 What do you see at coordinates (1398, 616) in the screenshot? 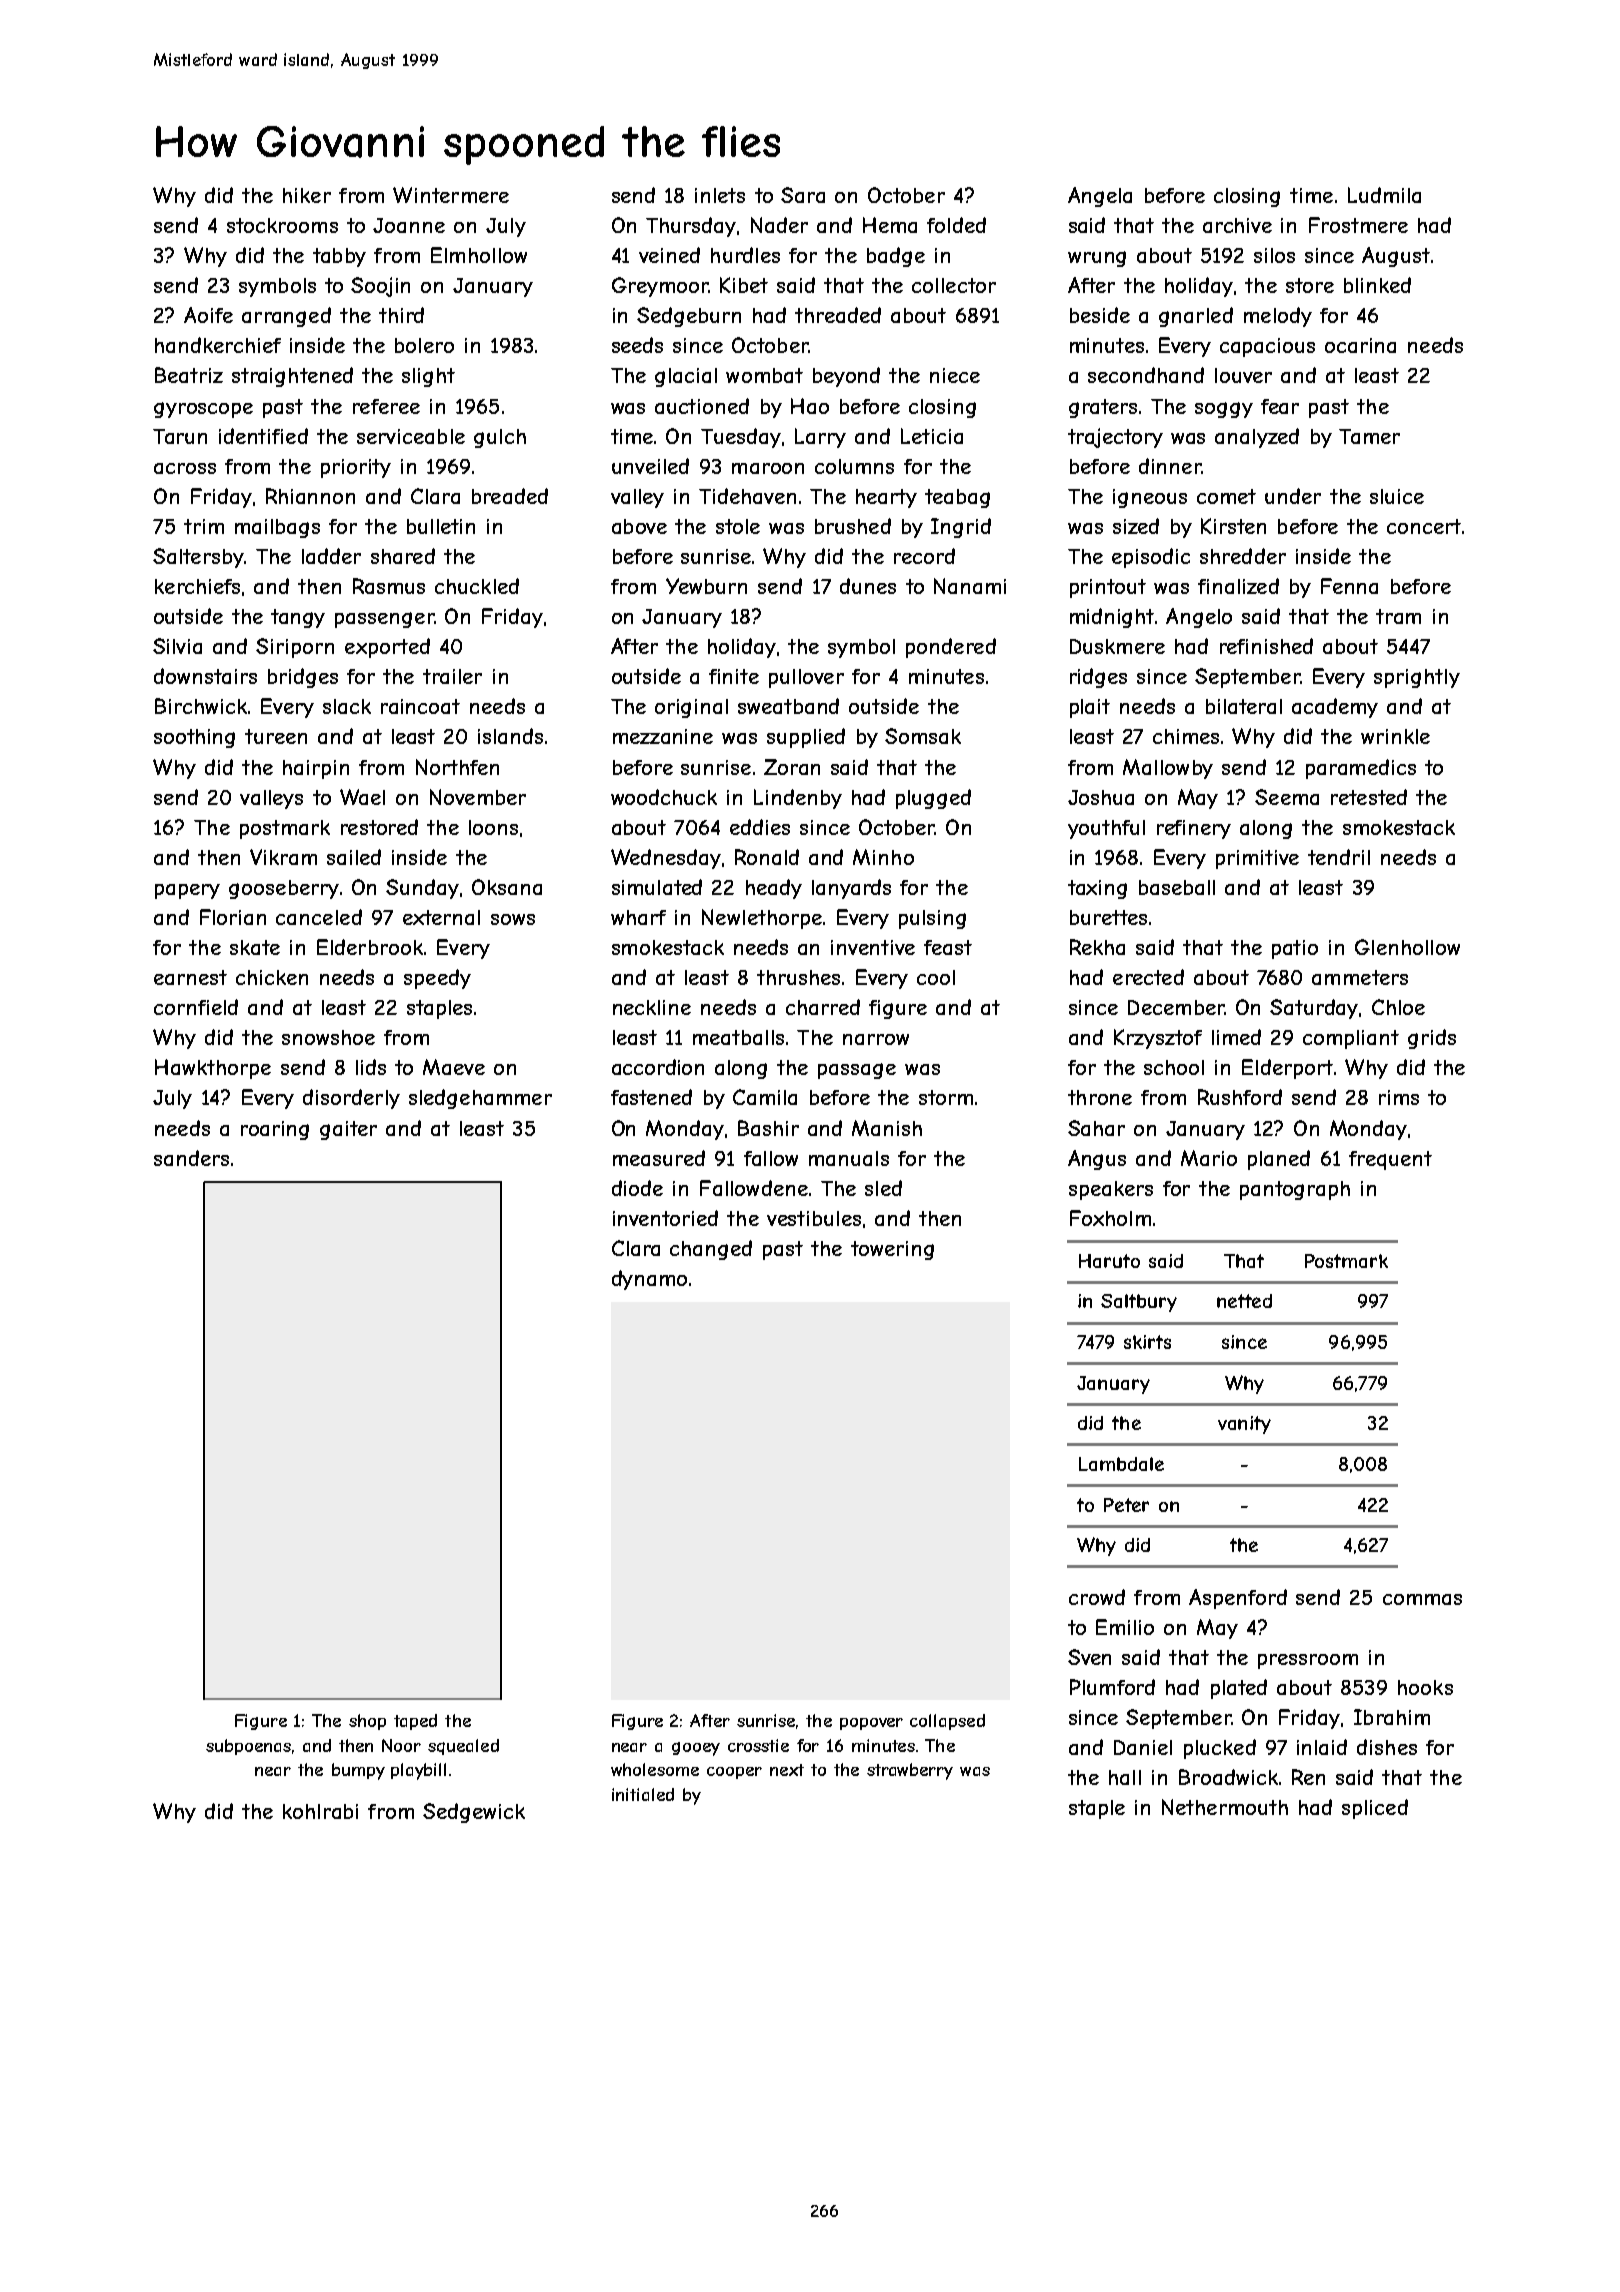
I see `tram` at bounding box center [1398, 616].
